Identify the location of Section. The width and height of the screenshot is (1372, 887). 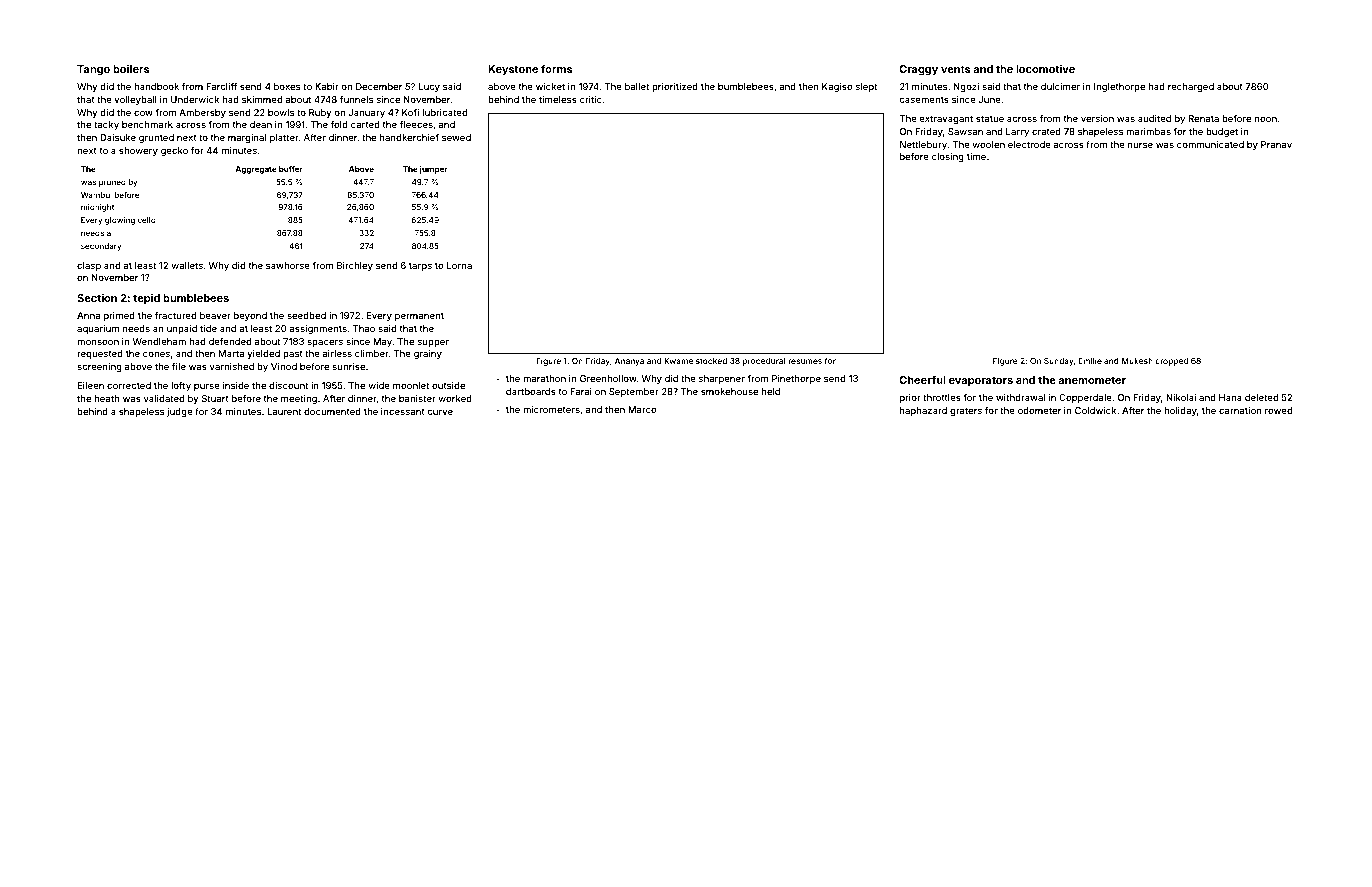
(97, 297).
